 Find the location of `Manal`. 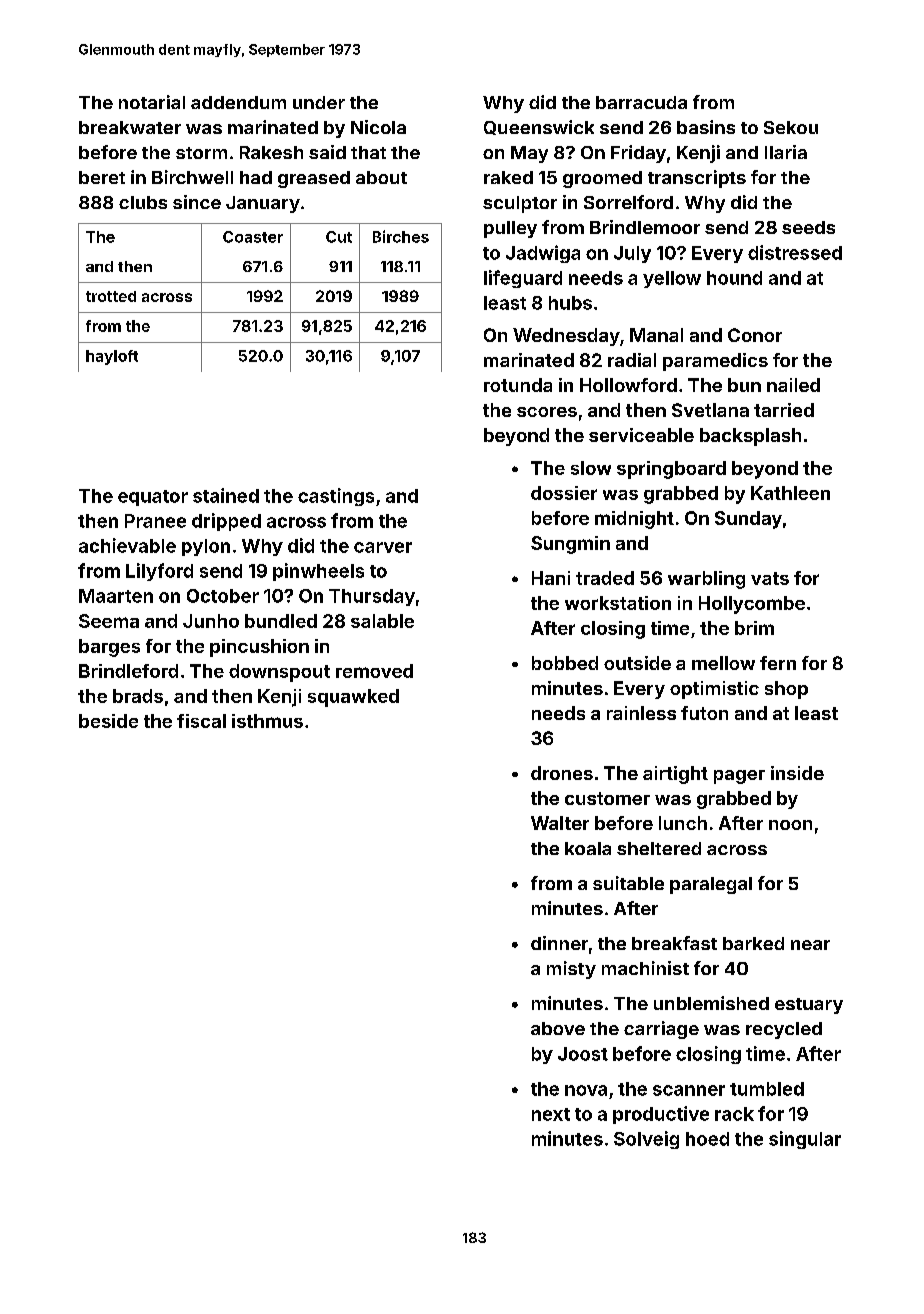

Manal is located at coordinates (656, 335).
